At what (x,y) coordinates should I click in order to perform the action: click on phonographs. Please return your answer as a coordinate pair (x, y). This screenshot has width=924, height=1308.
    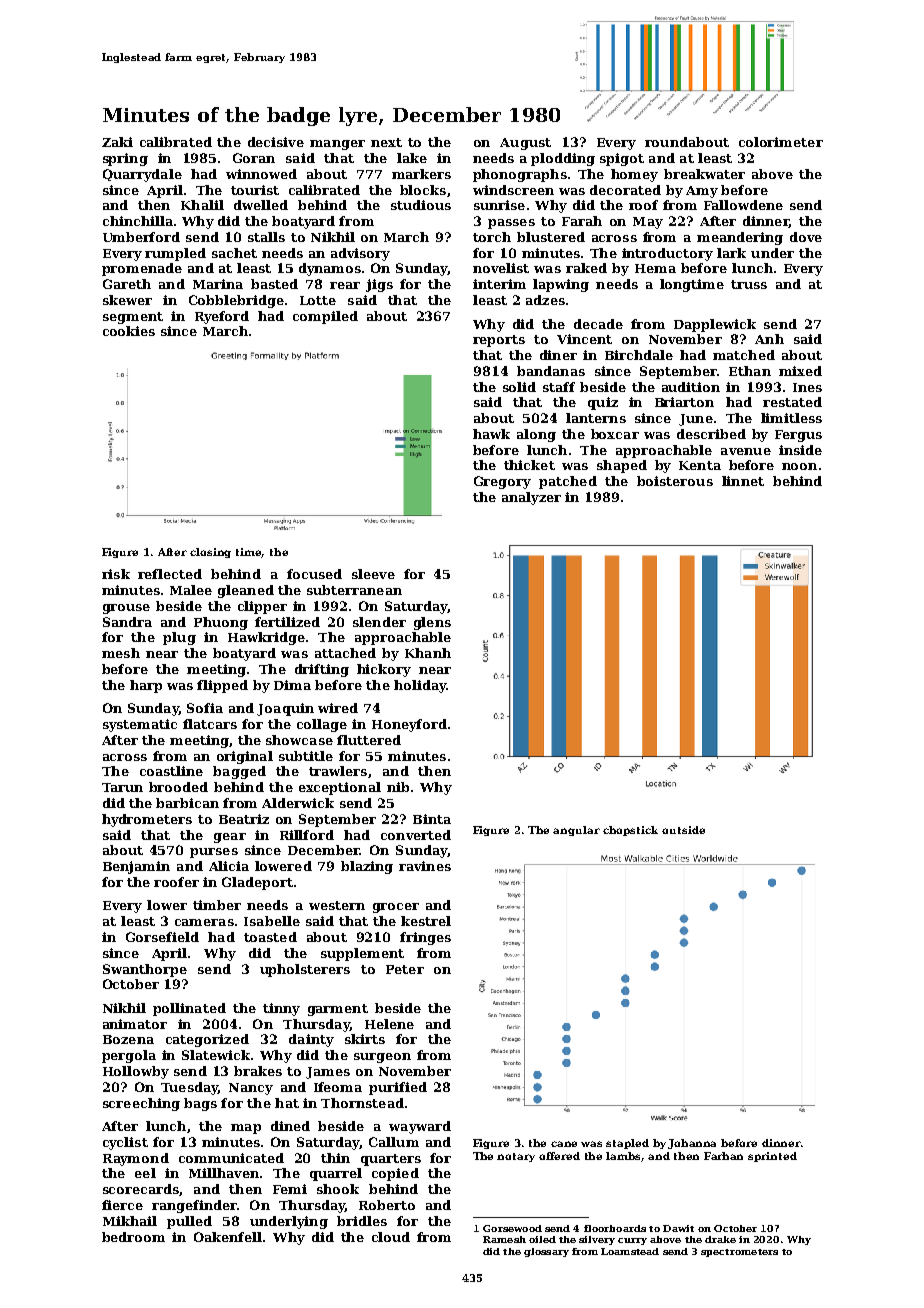
    Looking at the image, I should click on (520, 175).
